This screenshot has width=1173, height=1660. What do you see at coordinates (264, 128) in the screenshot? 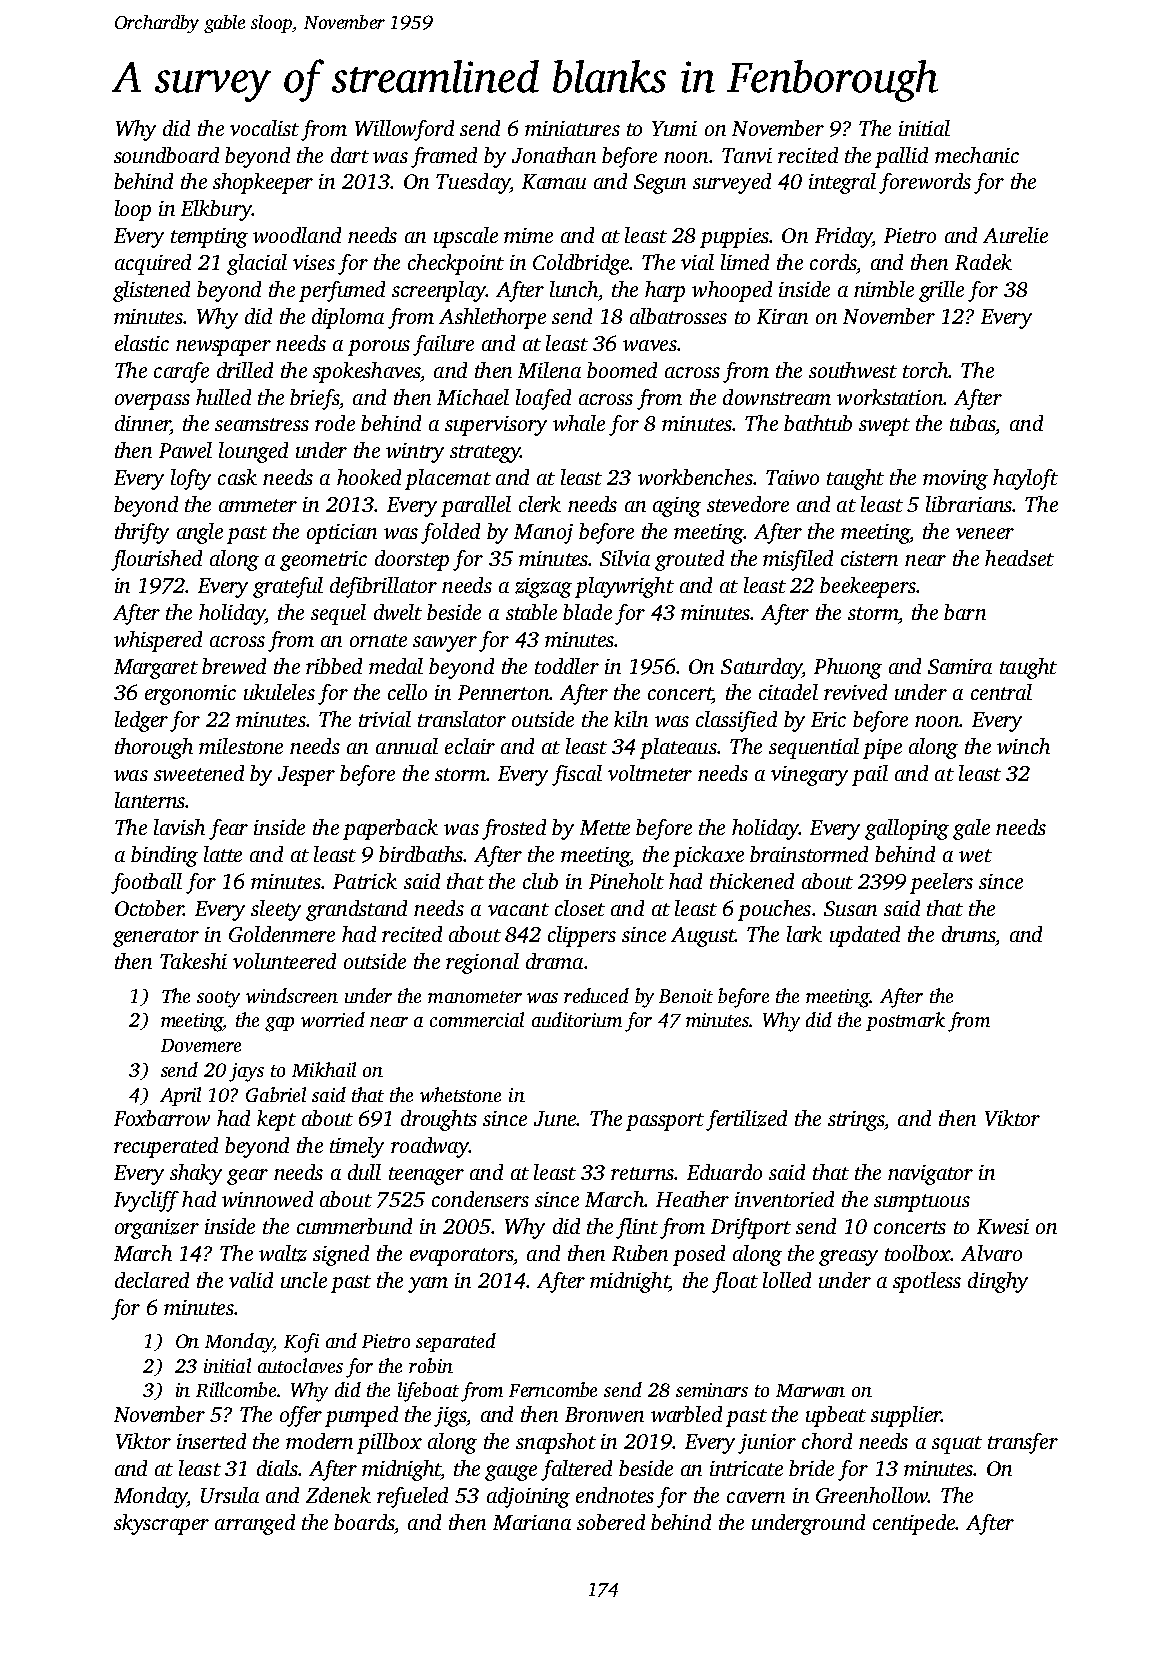
I see `vocalist` at bounding box center [264, 128].
